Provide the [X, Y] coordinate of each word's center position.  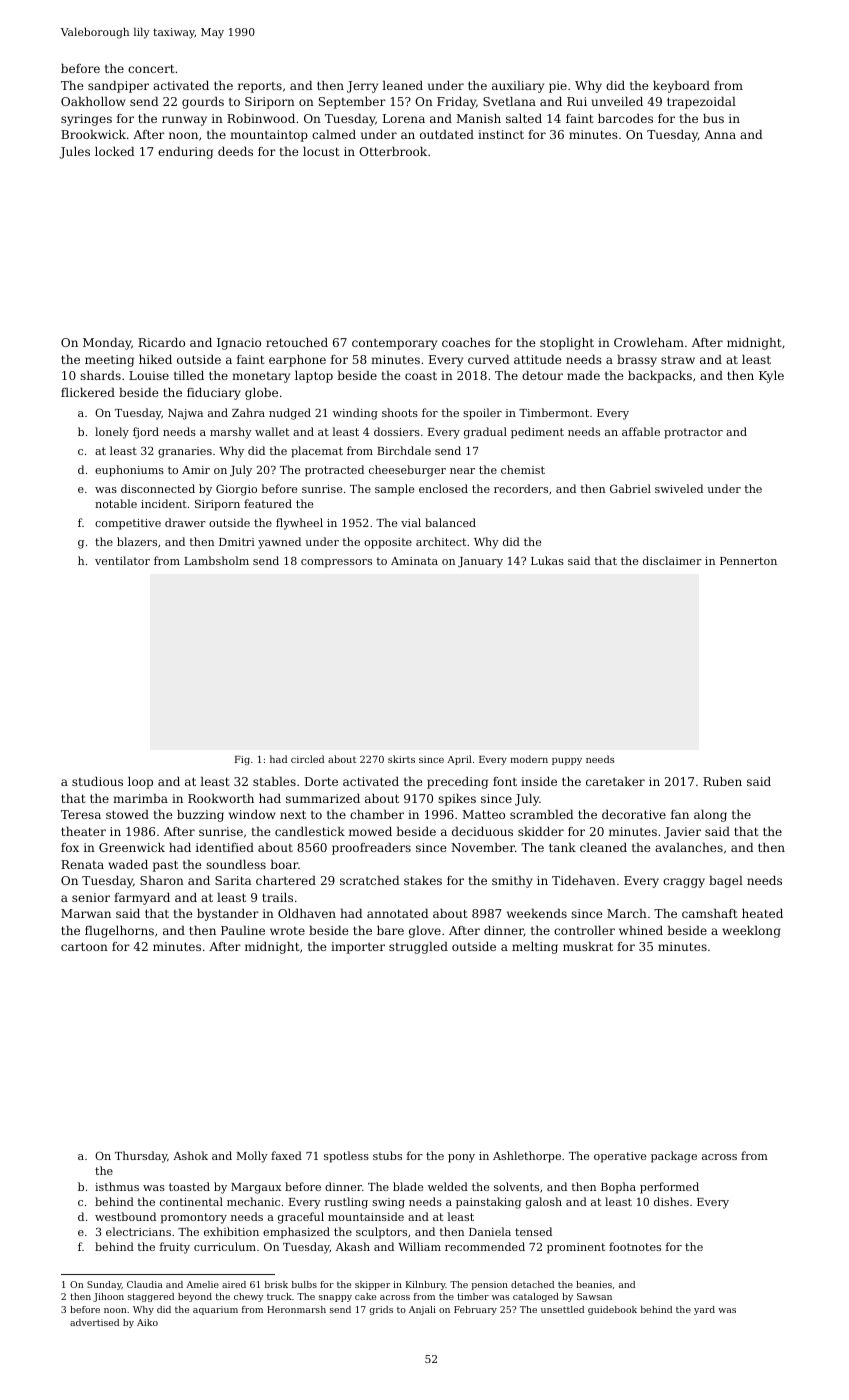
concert [151, 69]
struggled [418, 948]
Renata [82, 864]
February [475, 1310]
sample [394, 490]
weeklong [751, 932]
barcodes [625, 118]
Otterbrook [393, 151]
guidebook [612, 1310]
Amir [196, 470]
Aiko [147, 1322]
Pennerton [748, 561]
